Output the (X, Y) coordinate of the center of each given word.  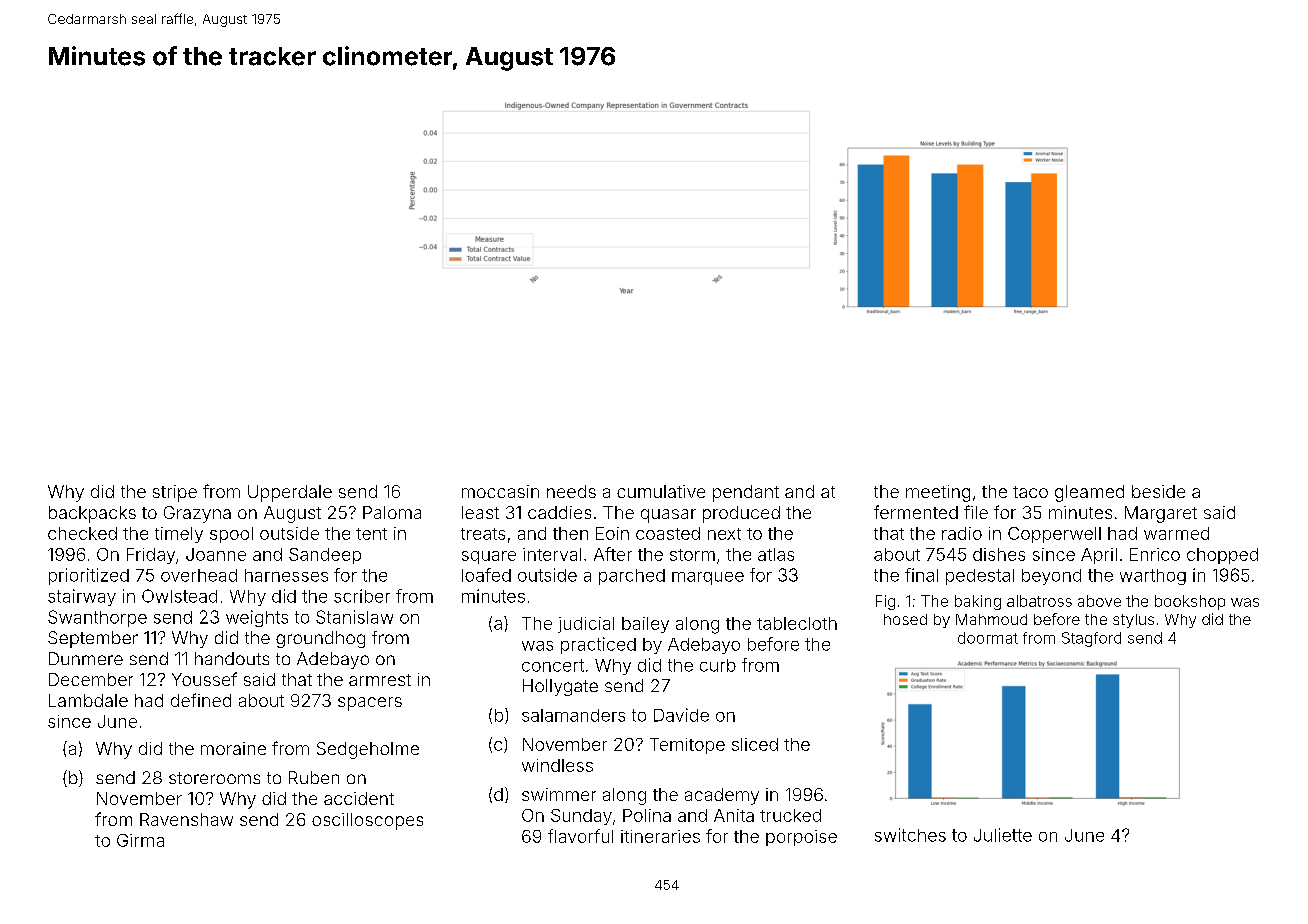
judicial (586, 625)
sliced (755, 744)
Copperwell (1054, 535)
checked (82, 533)
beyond (1051, 577)
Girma (140, 840)
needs (571, 491)
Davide (681, 715)
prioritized (89, 576)
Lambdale (88, 700)
